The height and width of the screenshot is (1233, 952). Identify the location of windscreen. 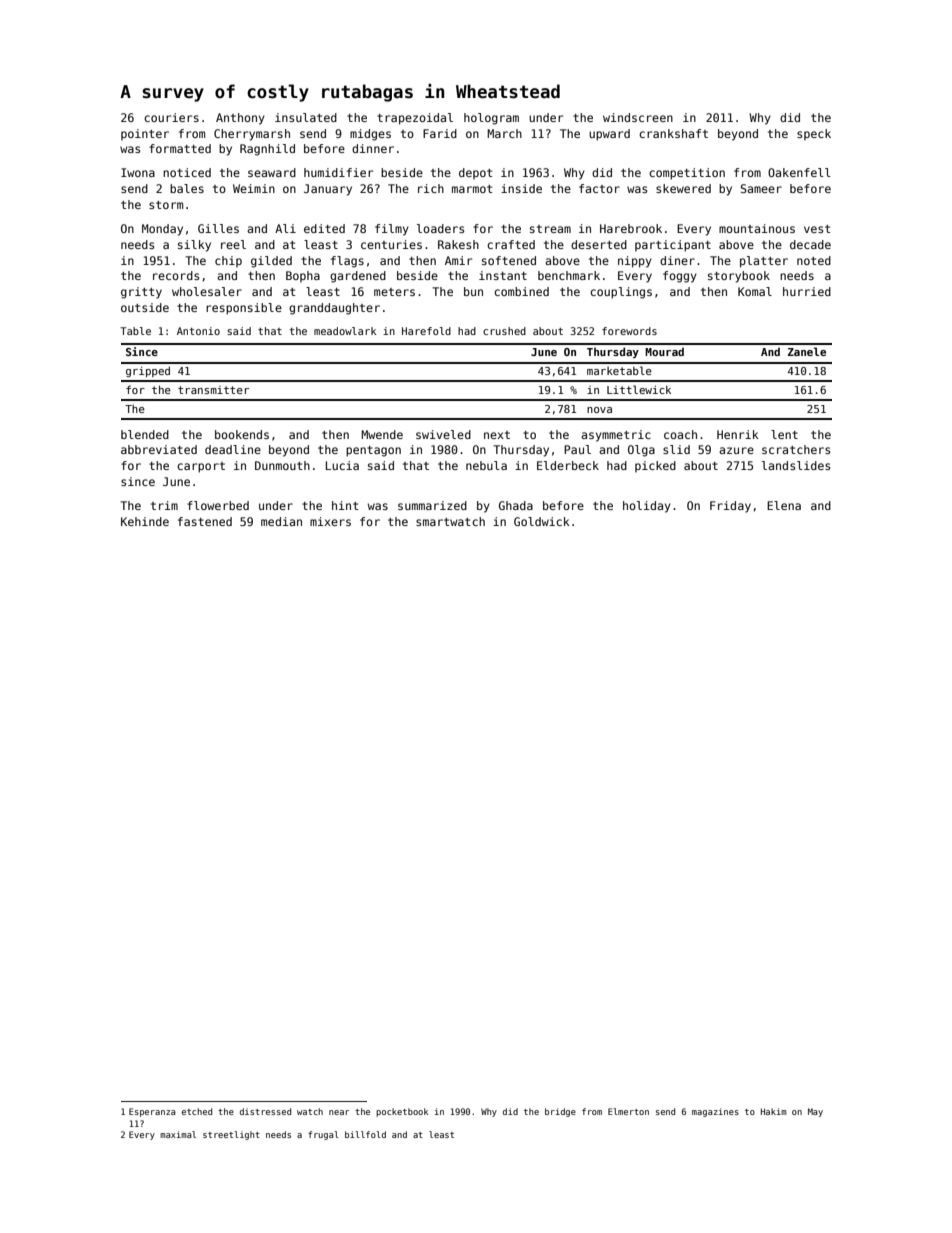
(638, 117).
